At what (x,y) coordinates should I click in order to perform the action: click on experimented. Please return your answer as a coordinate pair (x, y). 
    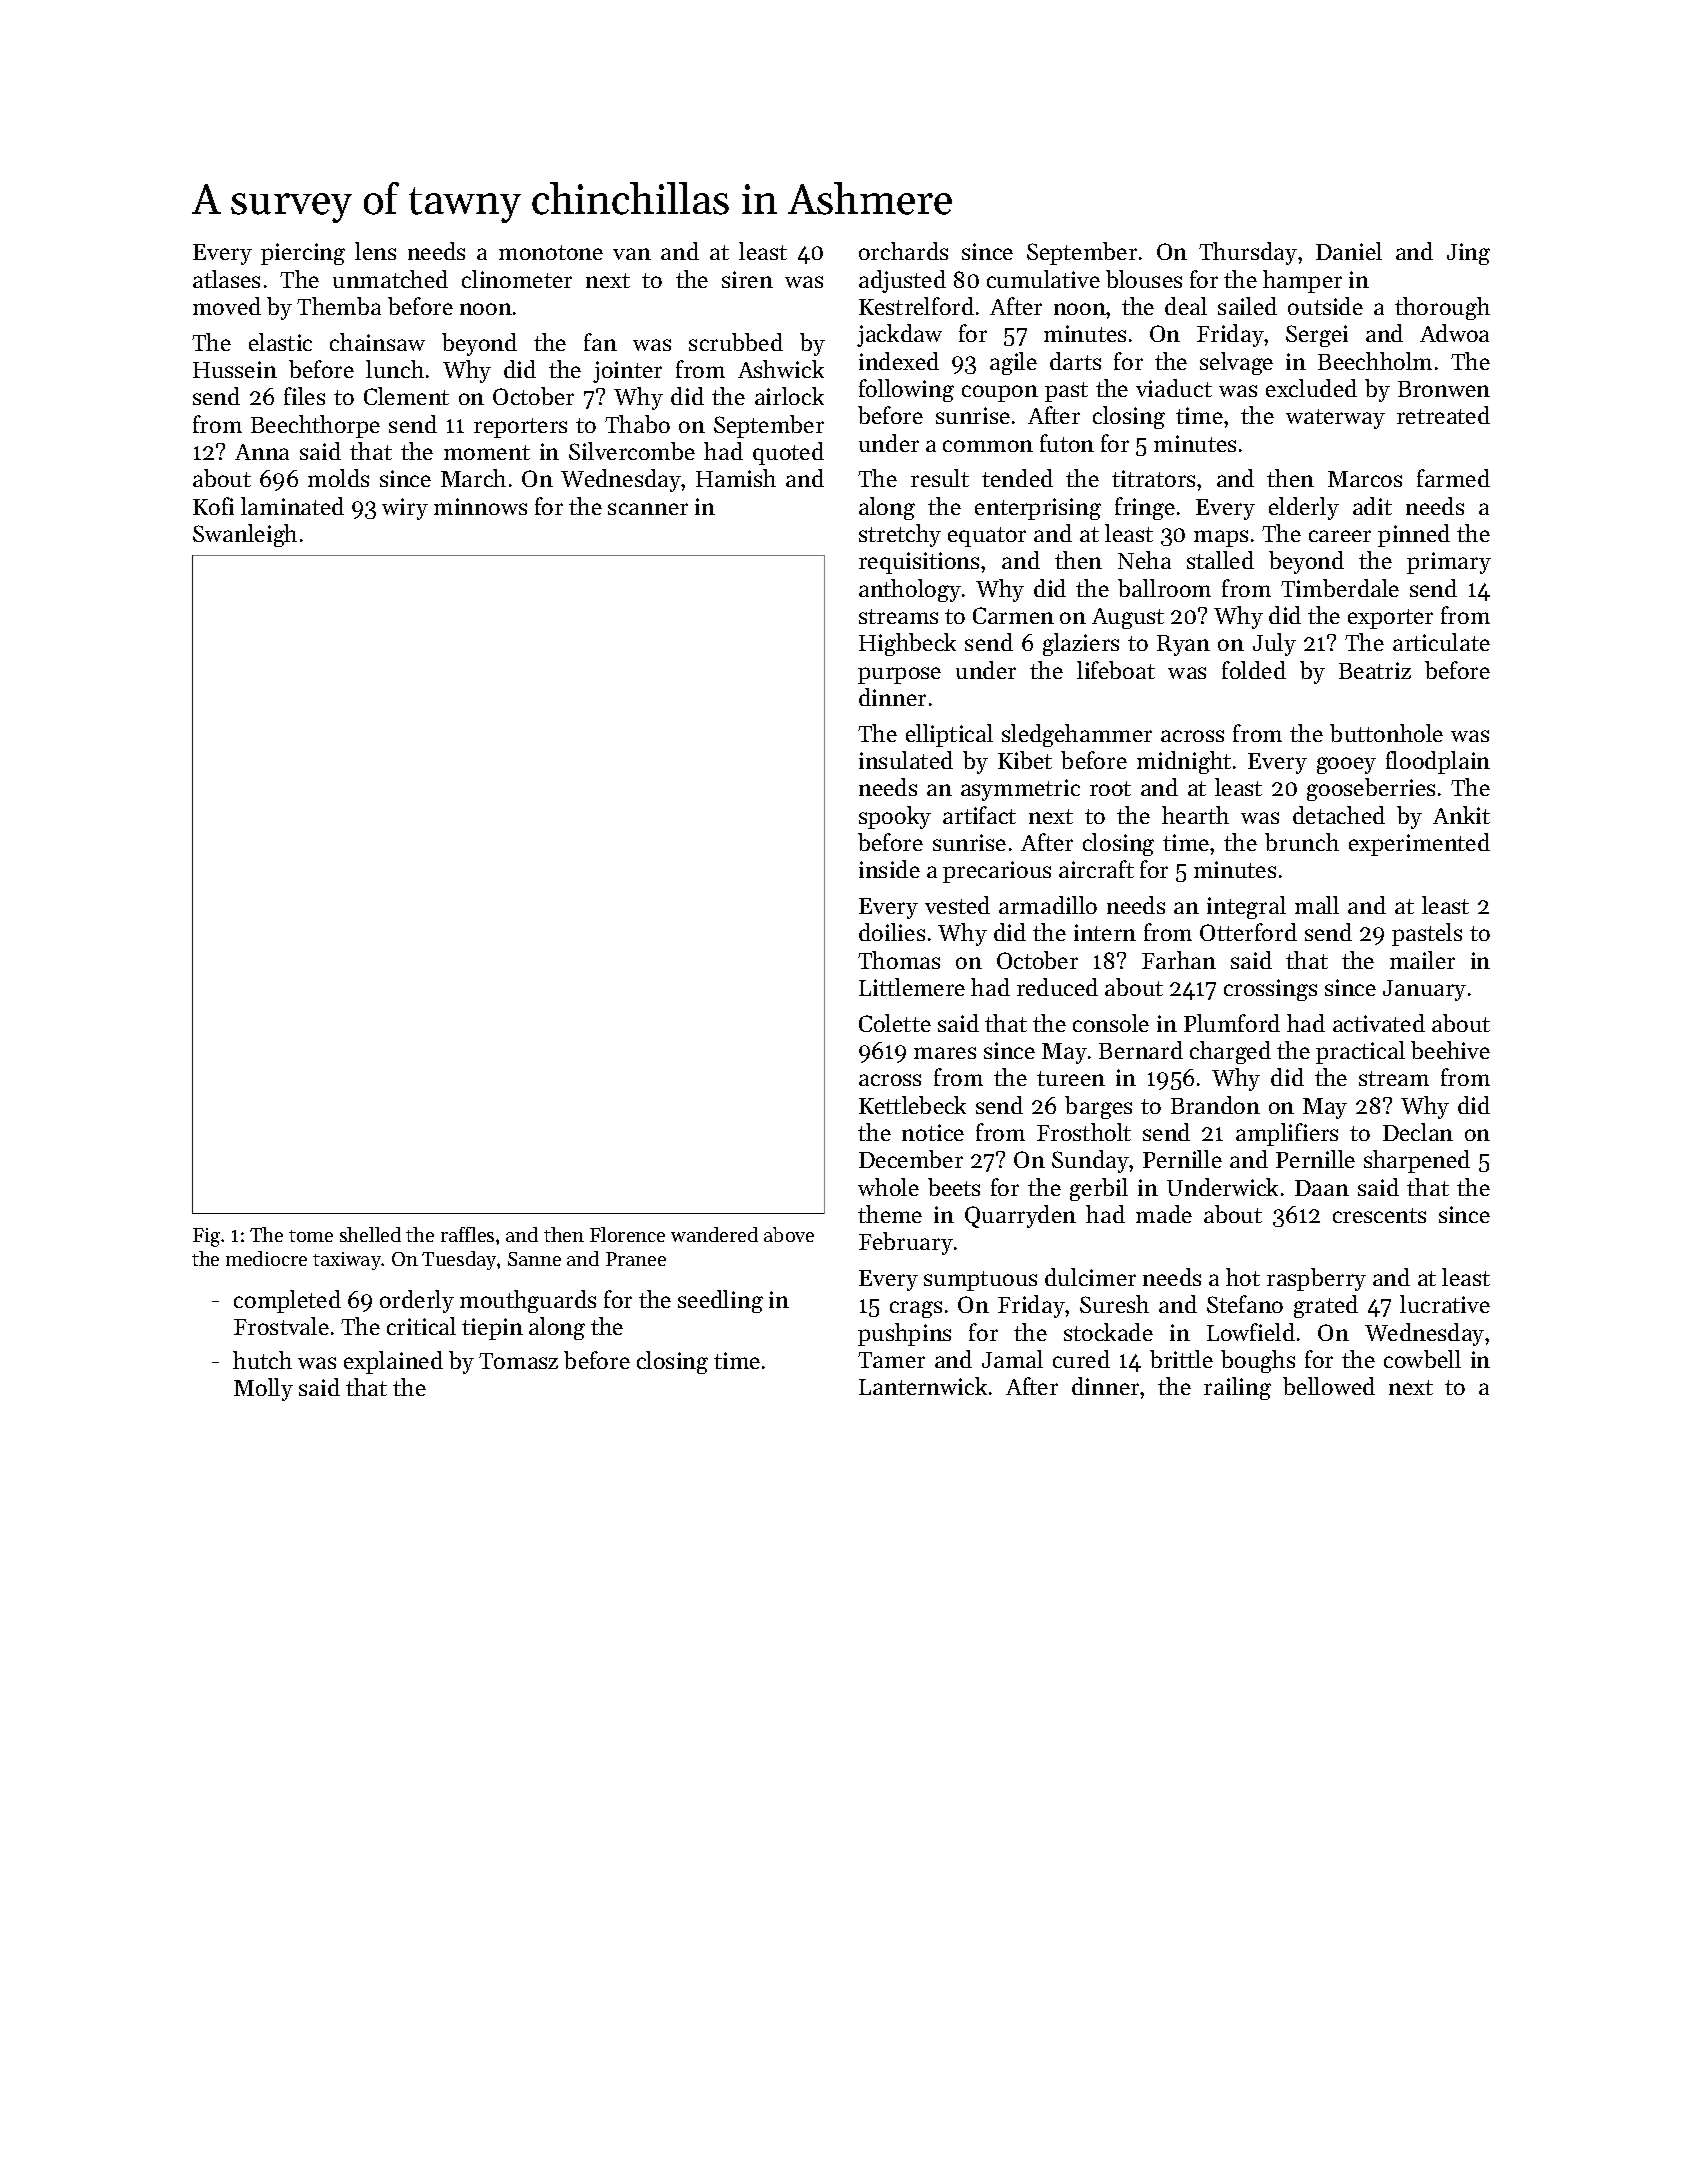
    Looking at the image, I should click on (1419, 844).
